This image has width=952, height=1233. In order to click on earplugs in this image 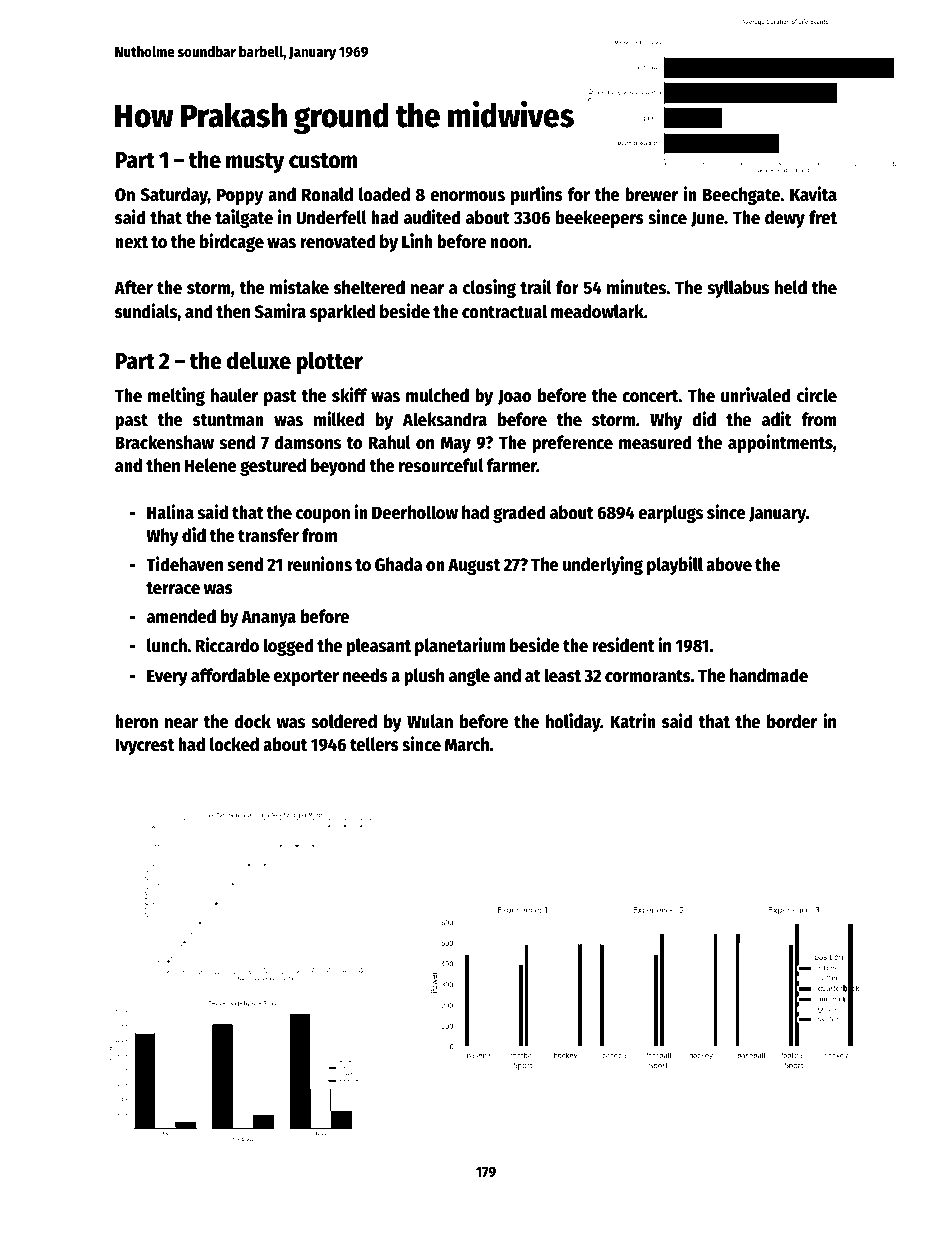, I will do `click(670, 514)`.
